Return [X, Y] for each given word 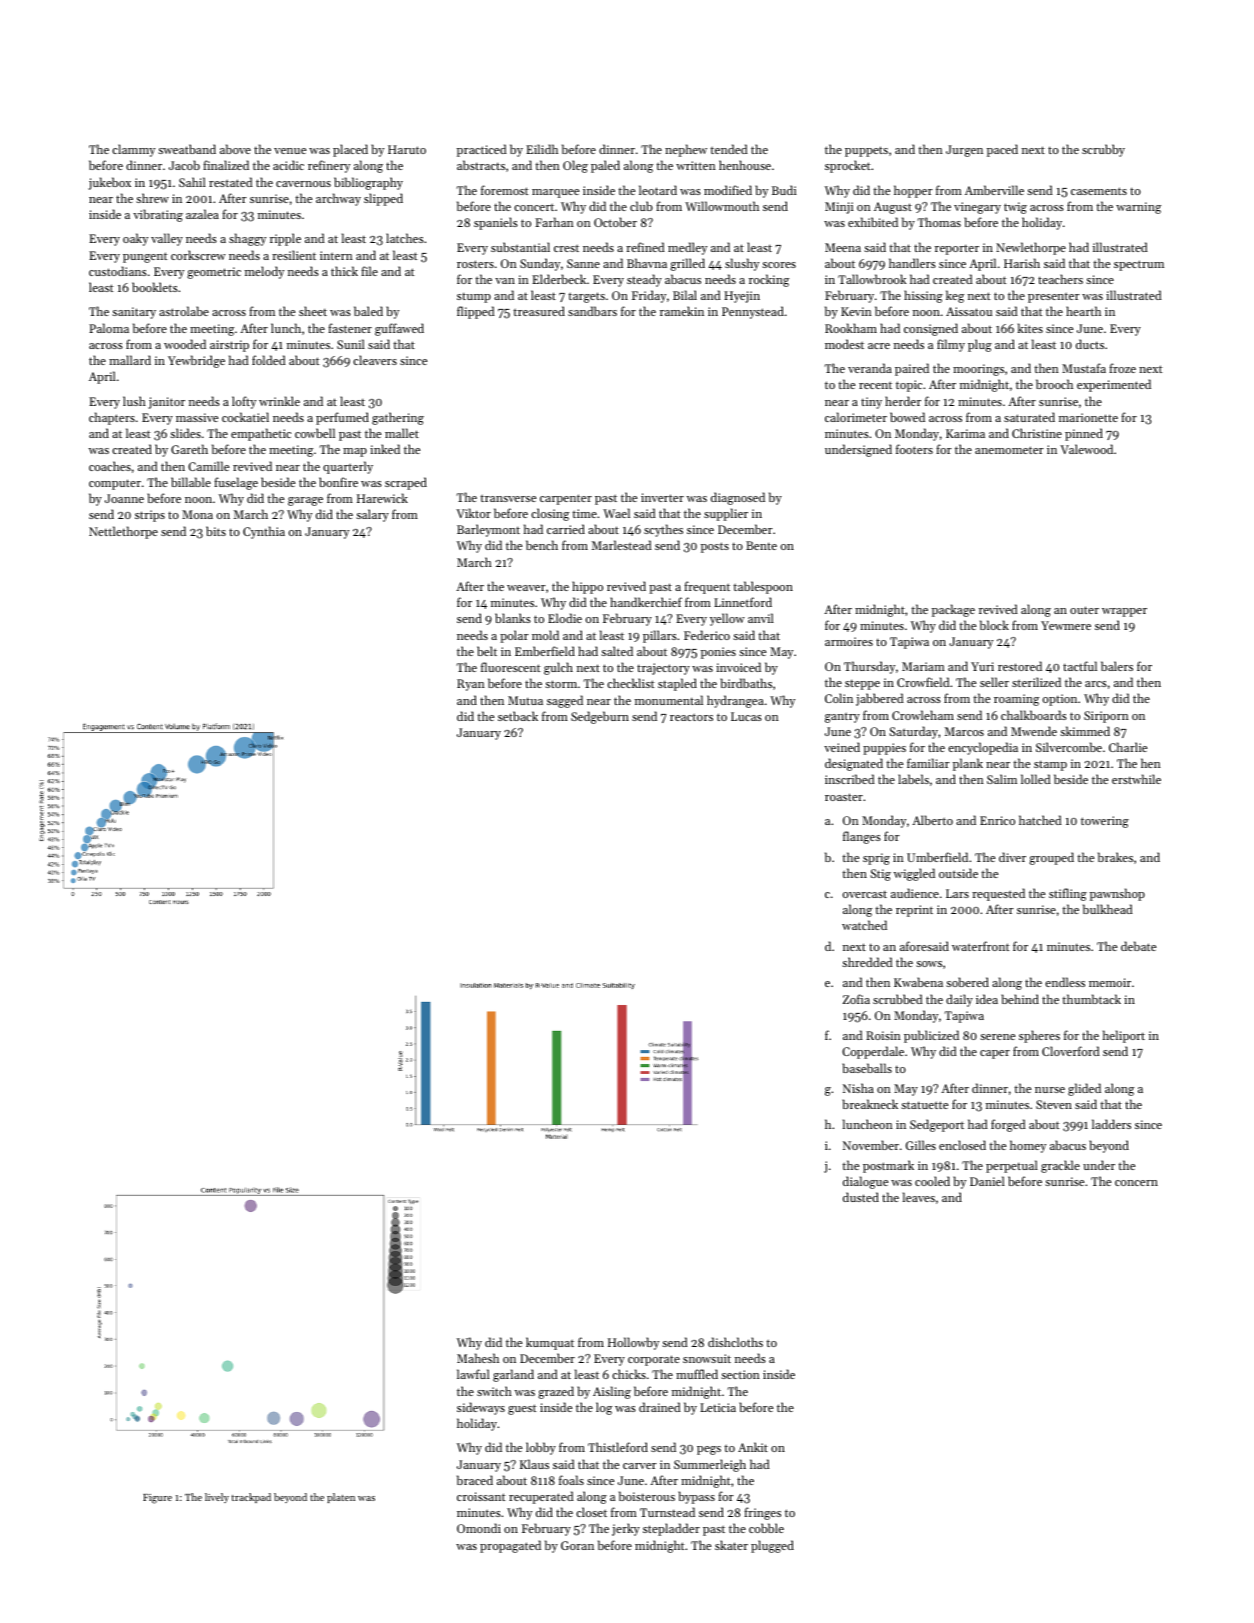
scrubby [1103, 150]
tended [729, 149]
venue [290, 151]
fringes [762, 1513]
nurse [1050, 1090]
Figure [157, 1499]
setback [518, 716]
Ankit [753, 1447]
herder [903, 401]
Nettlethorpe [123, 532]
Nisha [858, 1088]
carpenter [566, 499]
